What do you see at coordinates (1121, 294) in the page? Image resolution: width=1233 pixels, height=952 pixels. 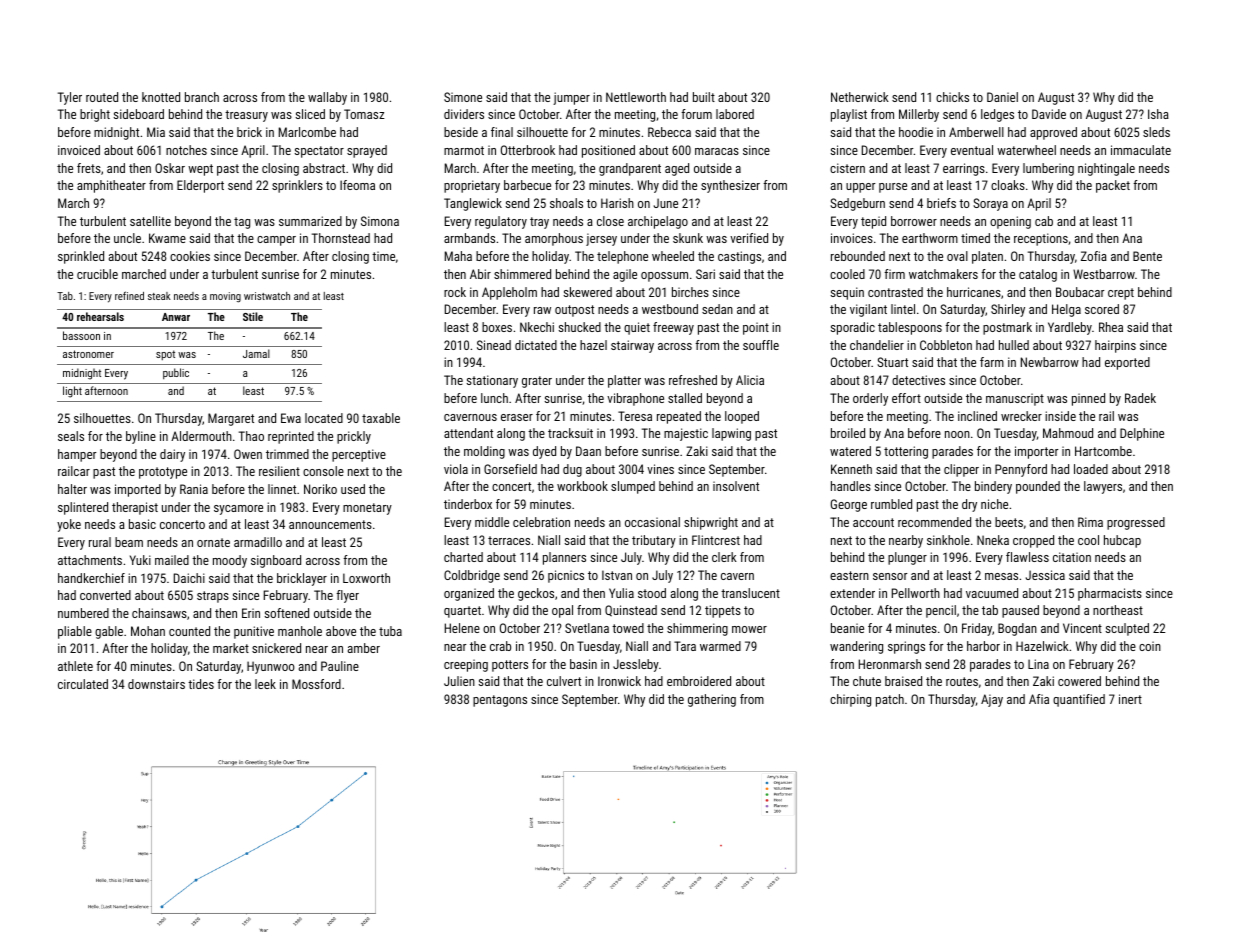 I see `crept` at bounding box center [1121, 294].
